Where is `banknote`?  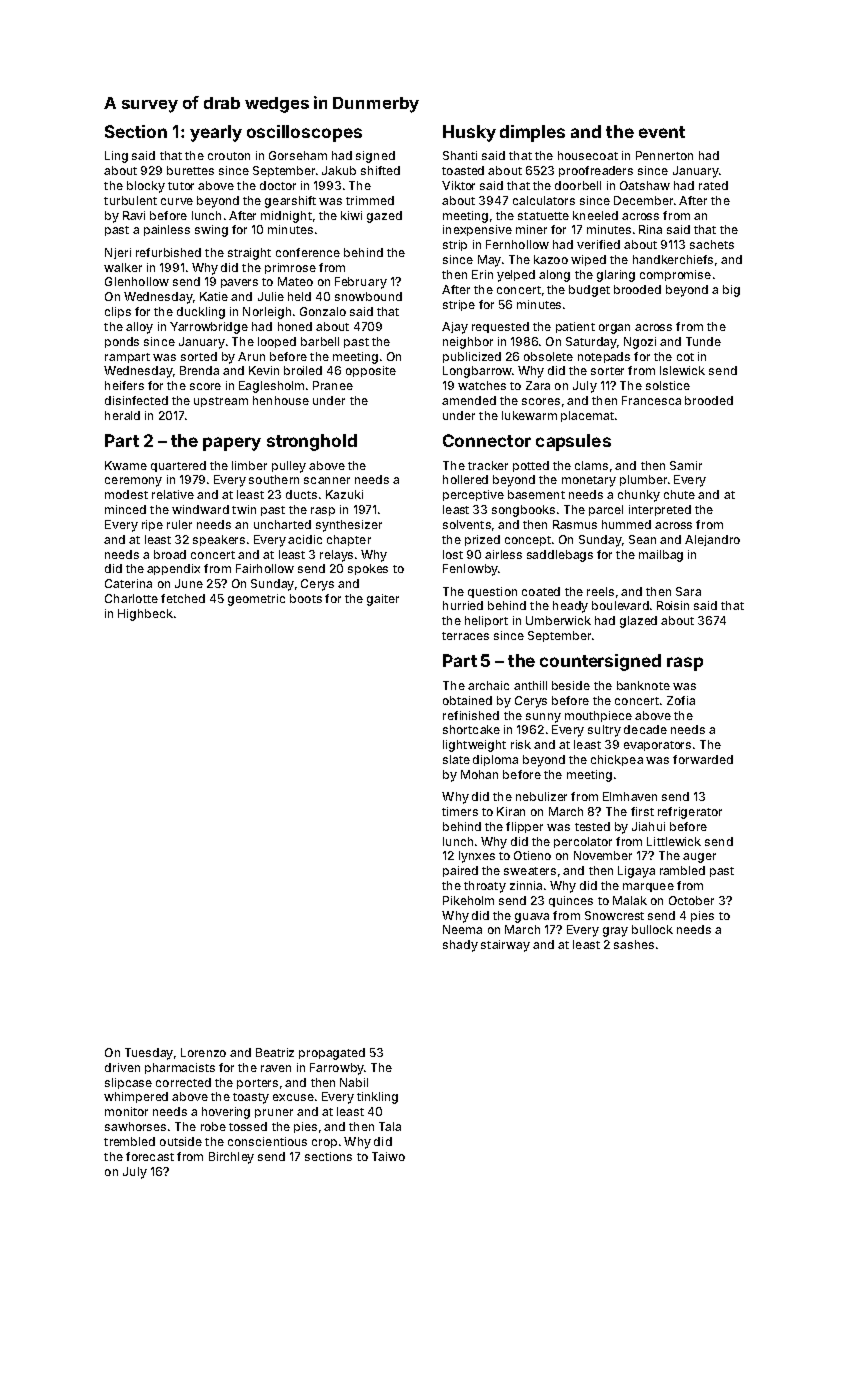 banknote is located at coordinates (643, 685).
